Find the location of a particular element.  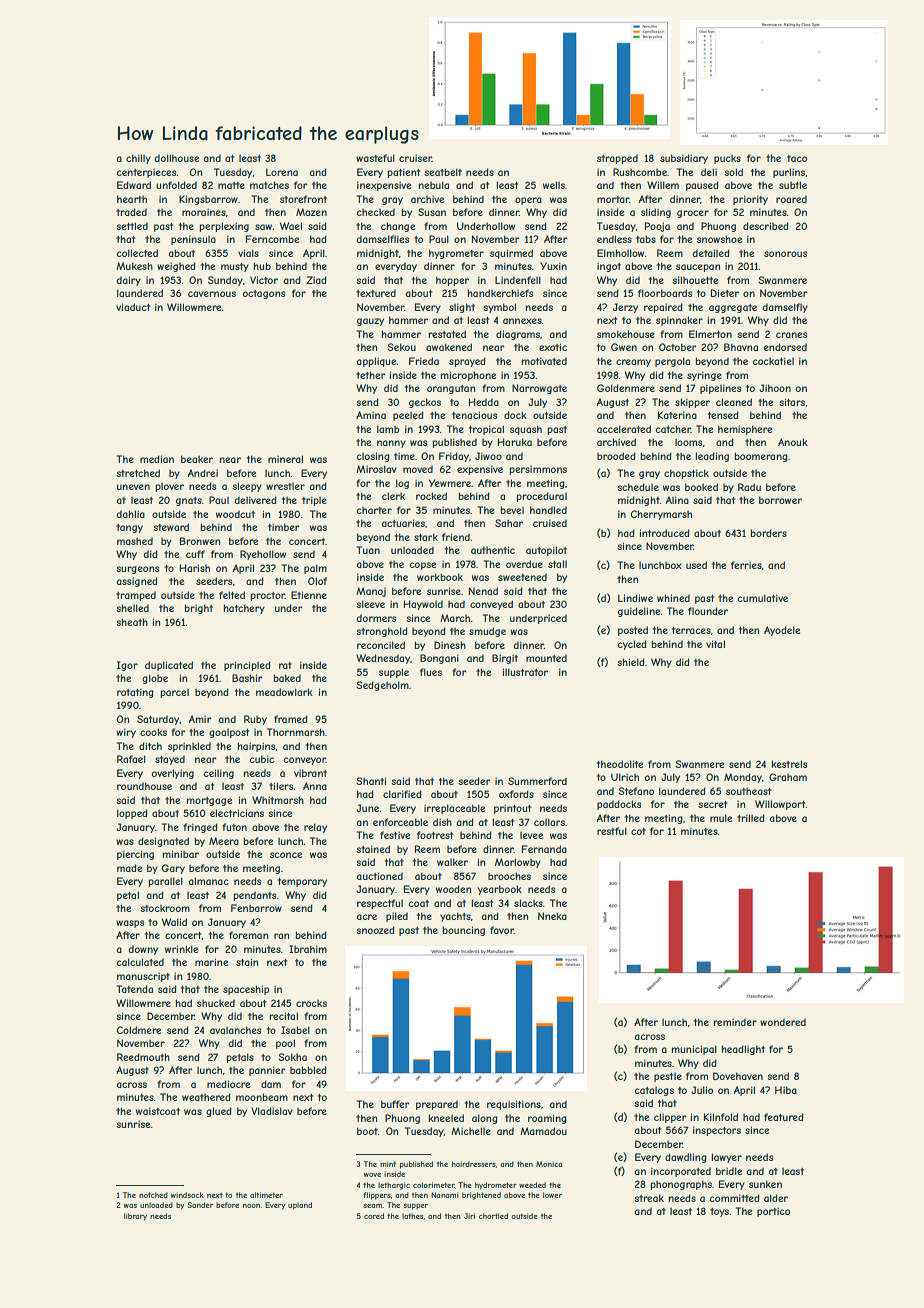

mashed is located at coordinates (135, 541).
